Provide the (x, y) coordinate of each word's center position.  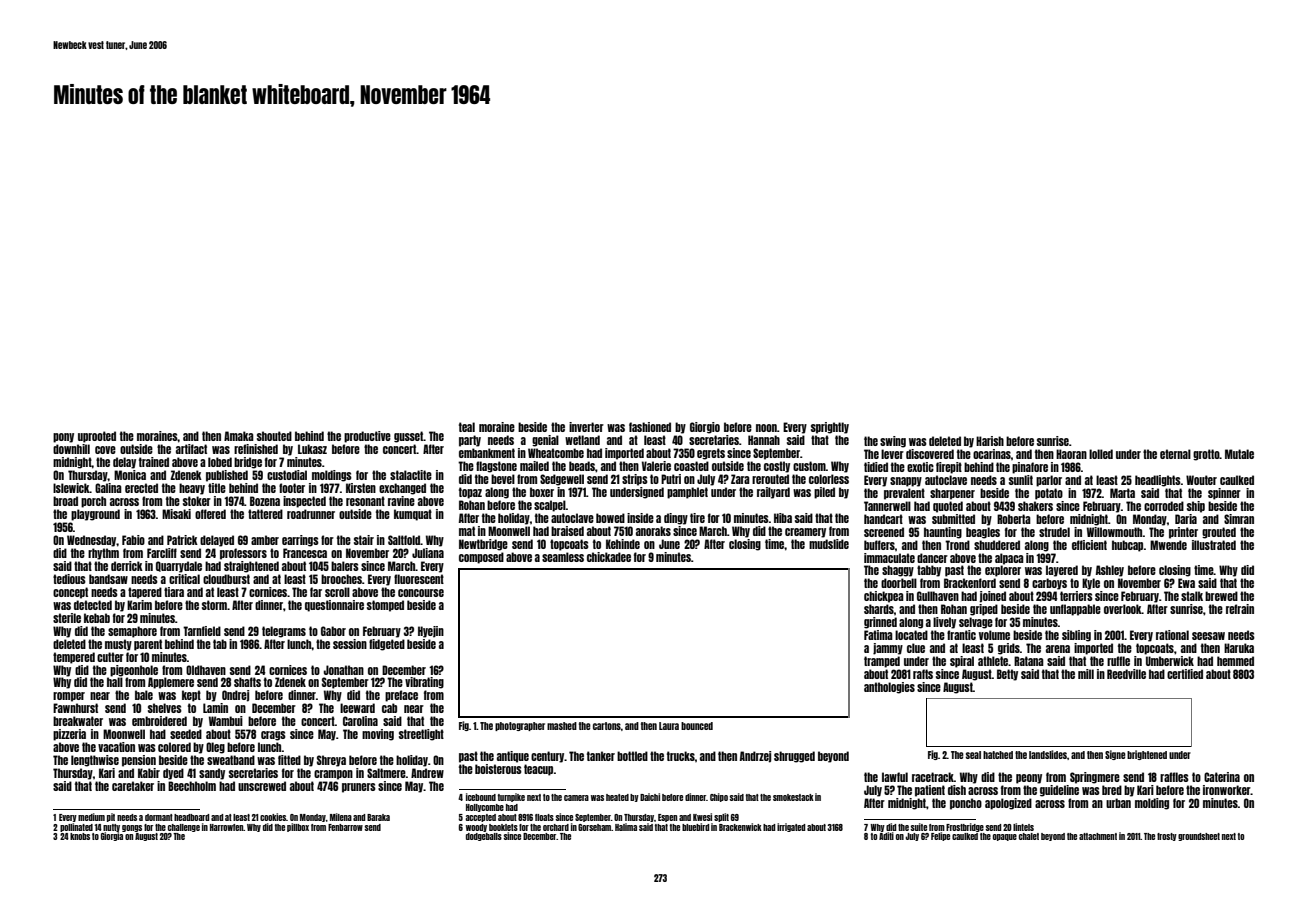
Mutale (1239, 454)
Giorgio (705, 428)
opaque (1005, 837)
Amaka (239, 436)
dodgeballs (484, 837)
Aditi (886, 836)
